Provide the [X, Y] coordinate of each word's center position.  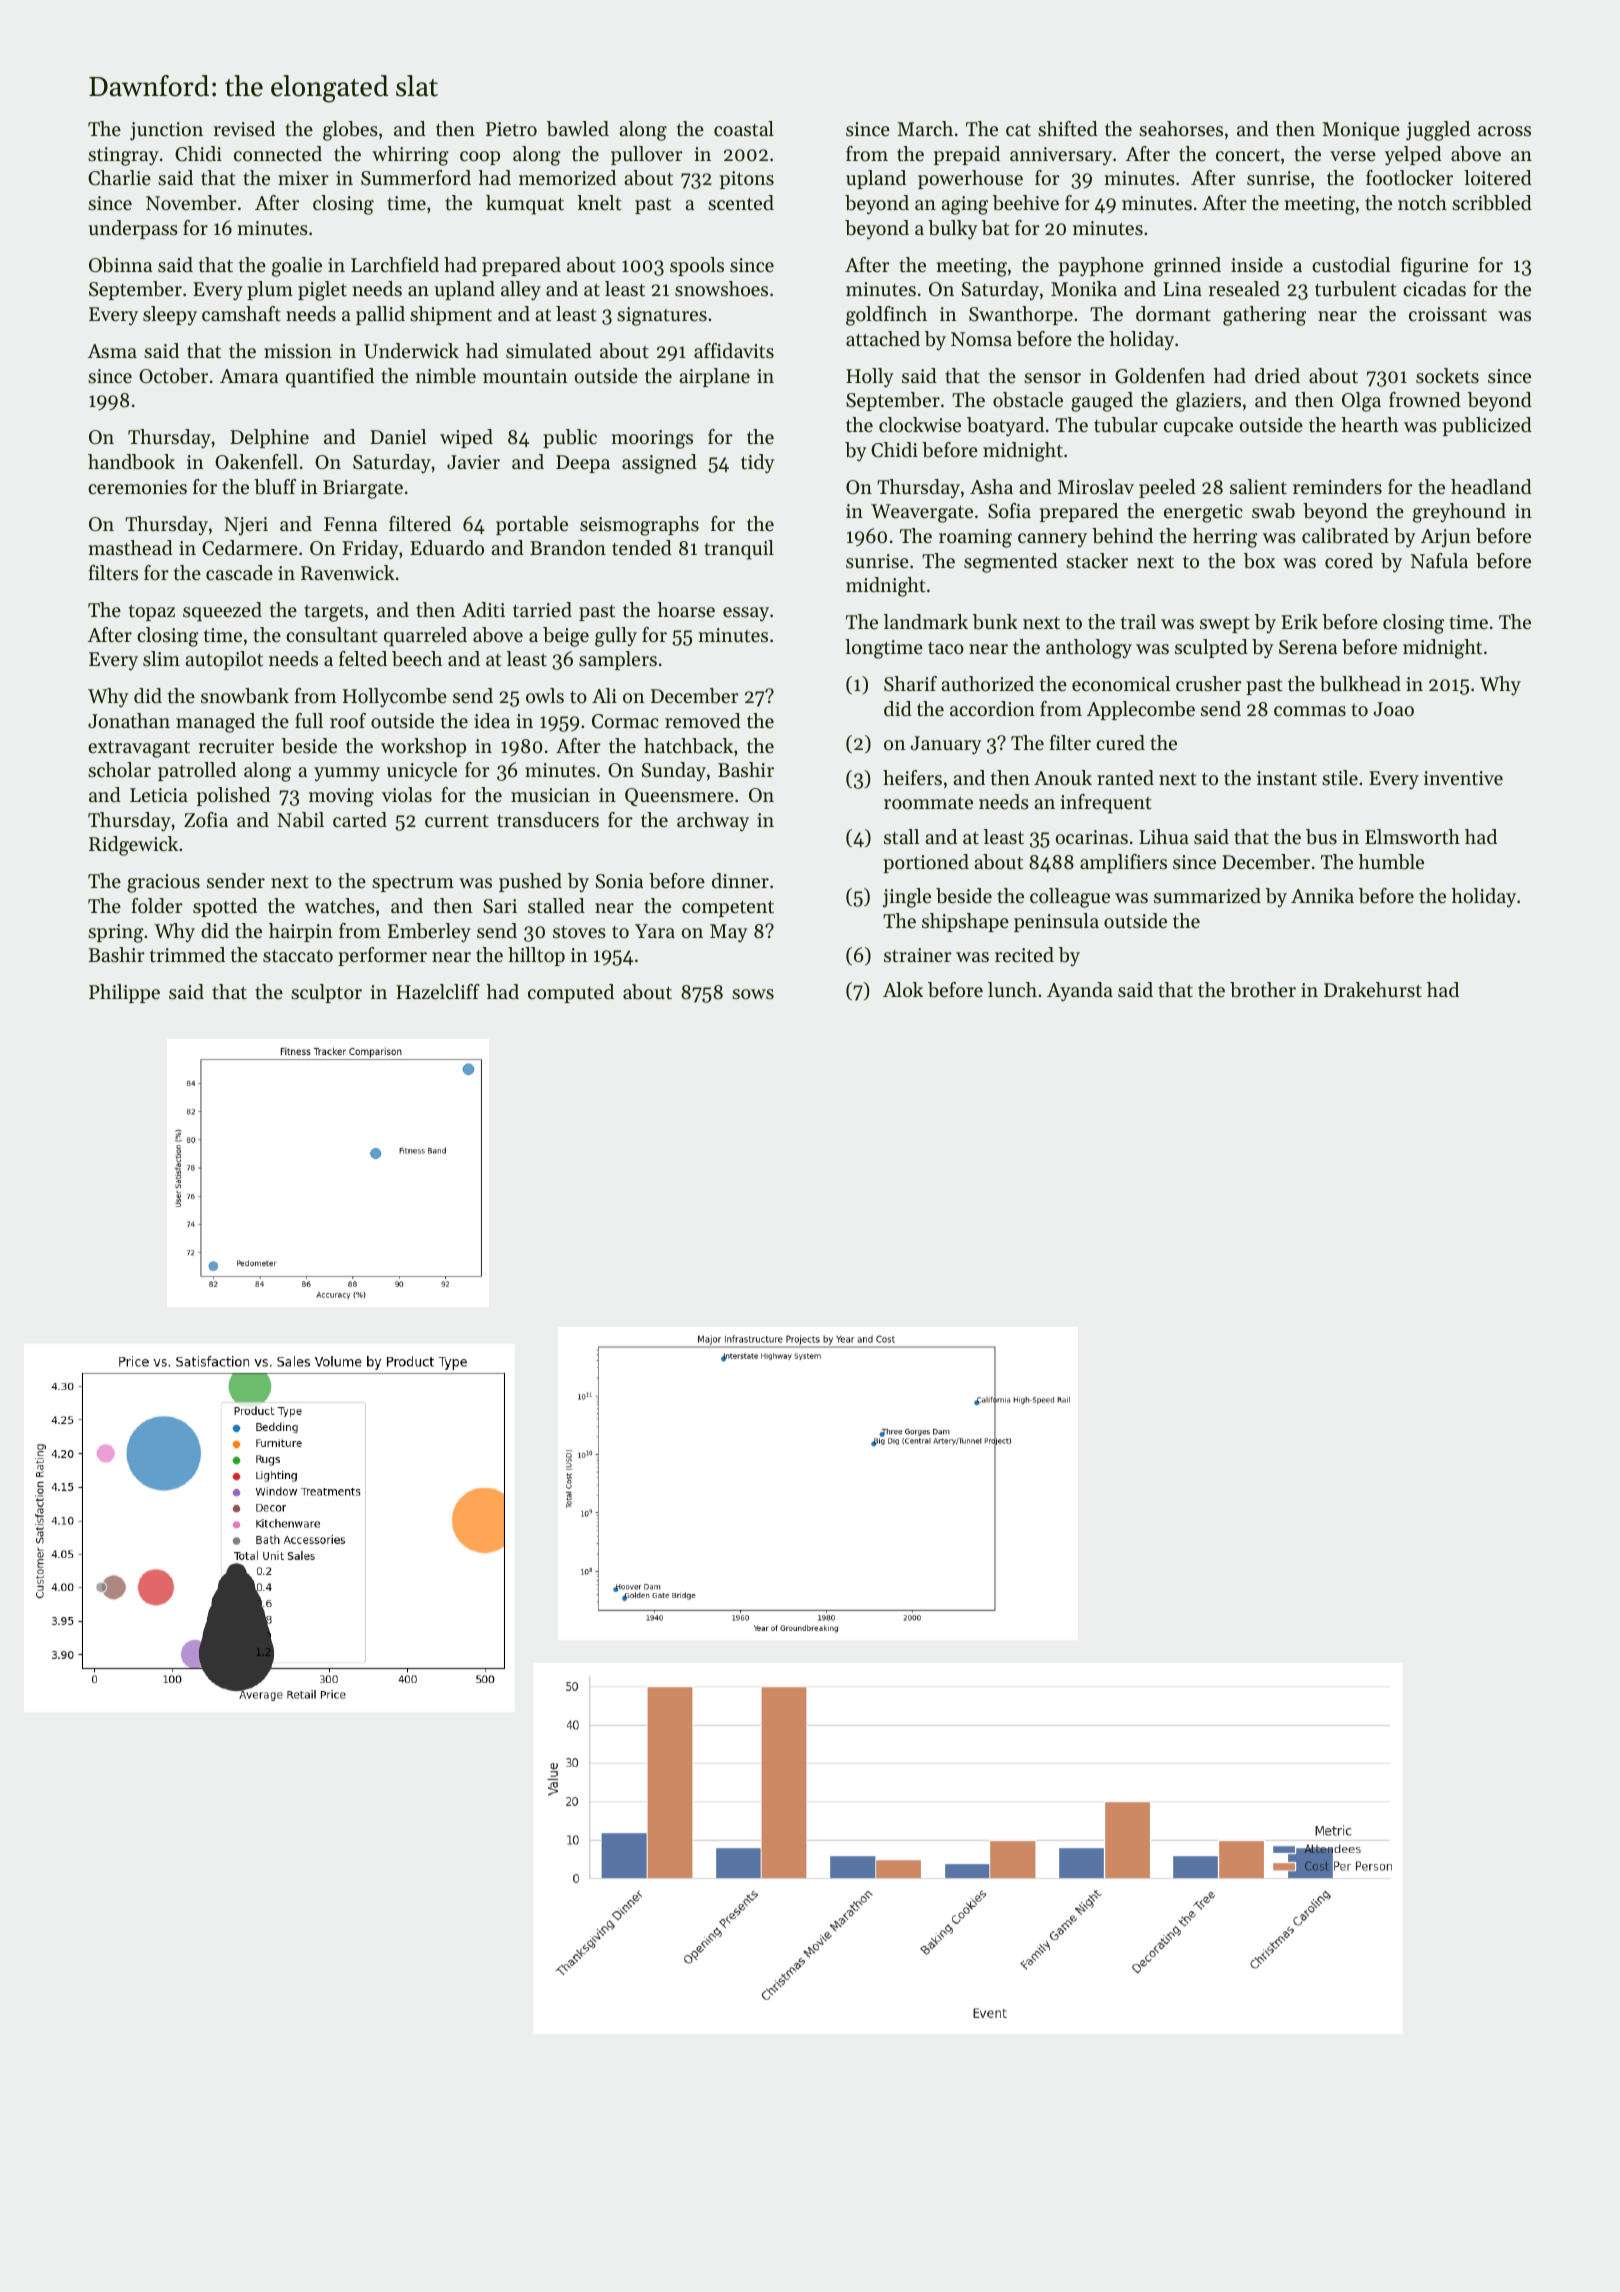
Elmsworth [1412, 837]
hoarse [686, 610]
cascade [239, 573]
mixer [303, 178]
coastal [744, 129]
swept [1225, 624]
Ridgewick [133, 846]
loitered [1498, 178]
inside [1257, 265]
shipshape [965, 922]
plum [270, 290]
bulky [953, 230]
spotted [225, 907]
